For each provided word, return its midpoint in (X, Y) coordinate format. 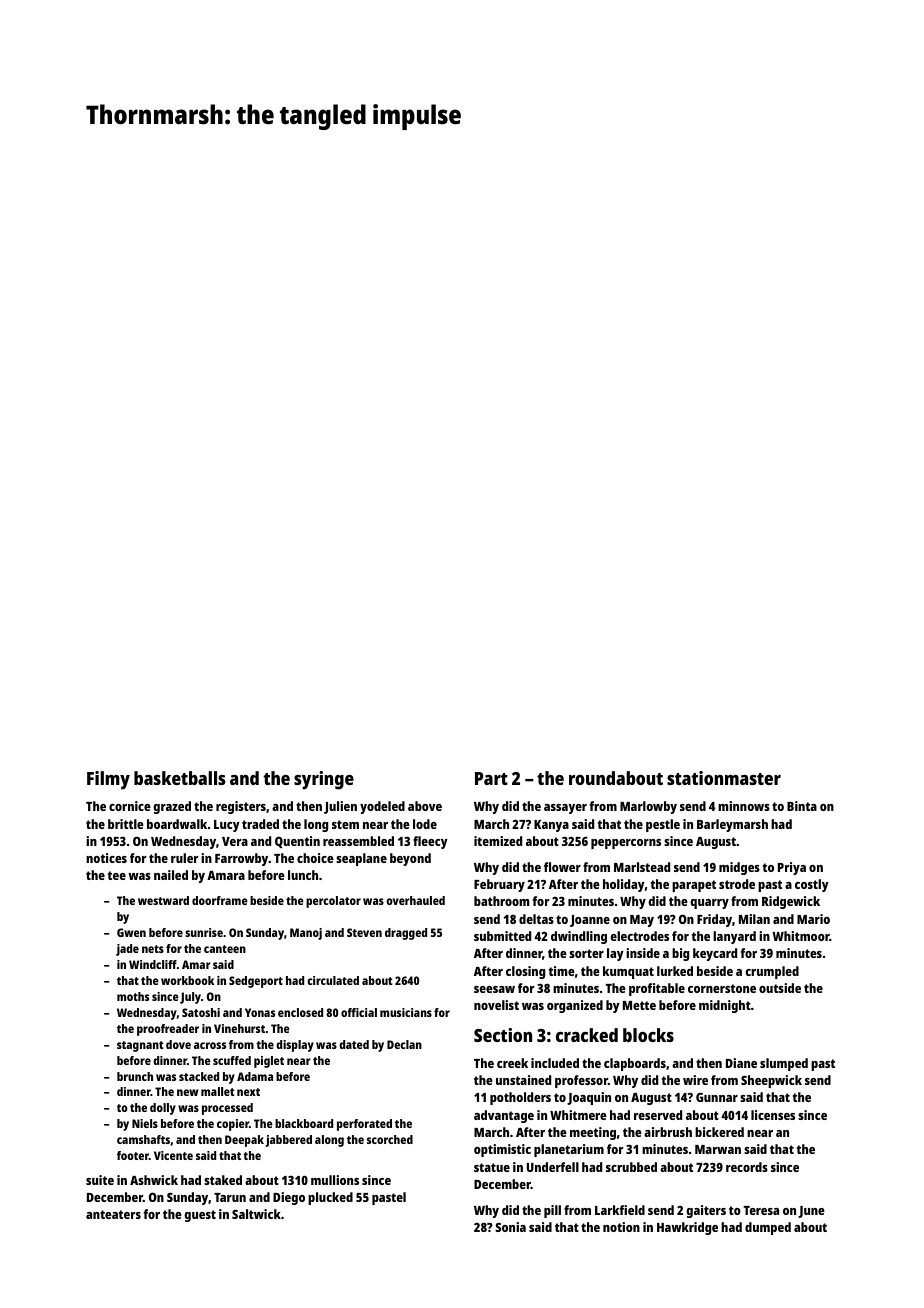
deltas (536, 919)
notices (106, 858)
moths (133, 996)
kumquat (628, 972)
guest (200, 1216)
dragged (406, 934)
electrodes (639, 936)
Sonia (510, 1227)
